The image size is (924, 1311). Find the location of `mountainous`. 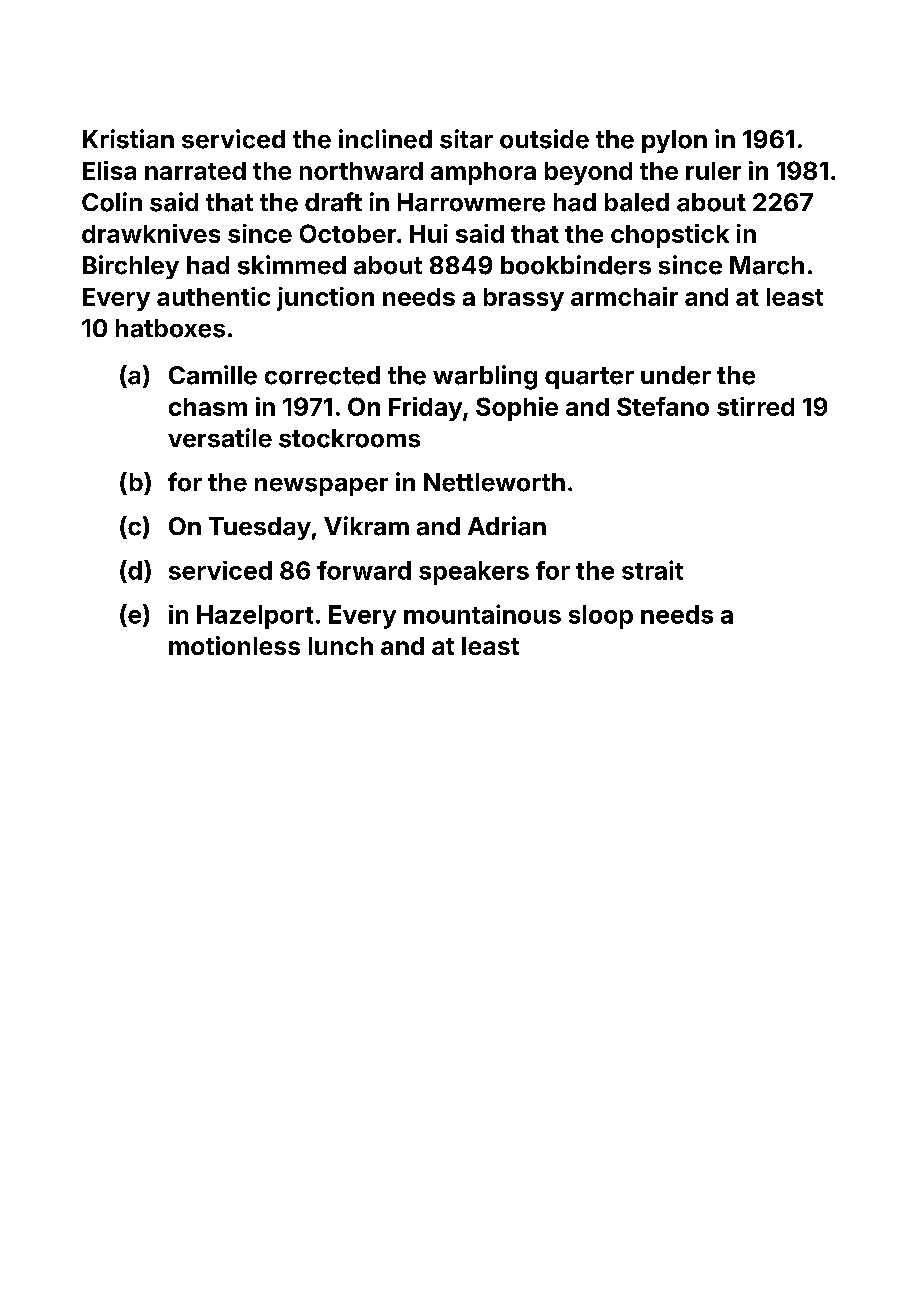

mountainous is located at coordinates (482, 614).
